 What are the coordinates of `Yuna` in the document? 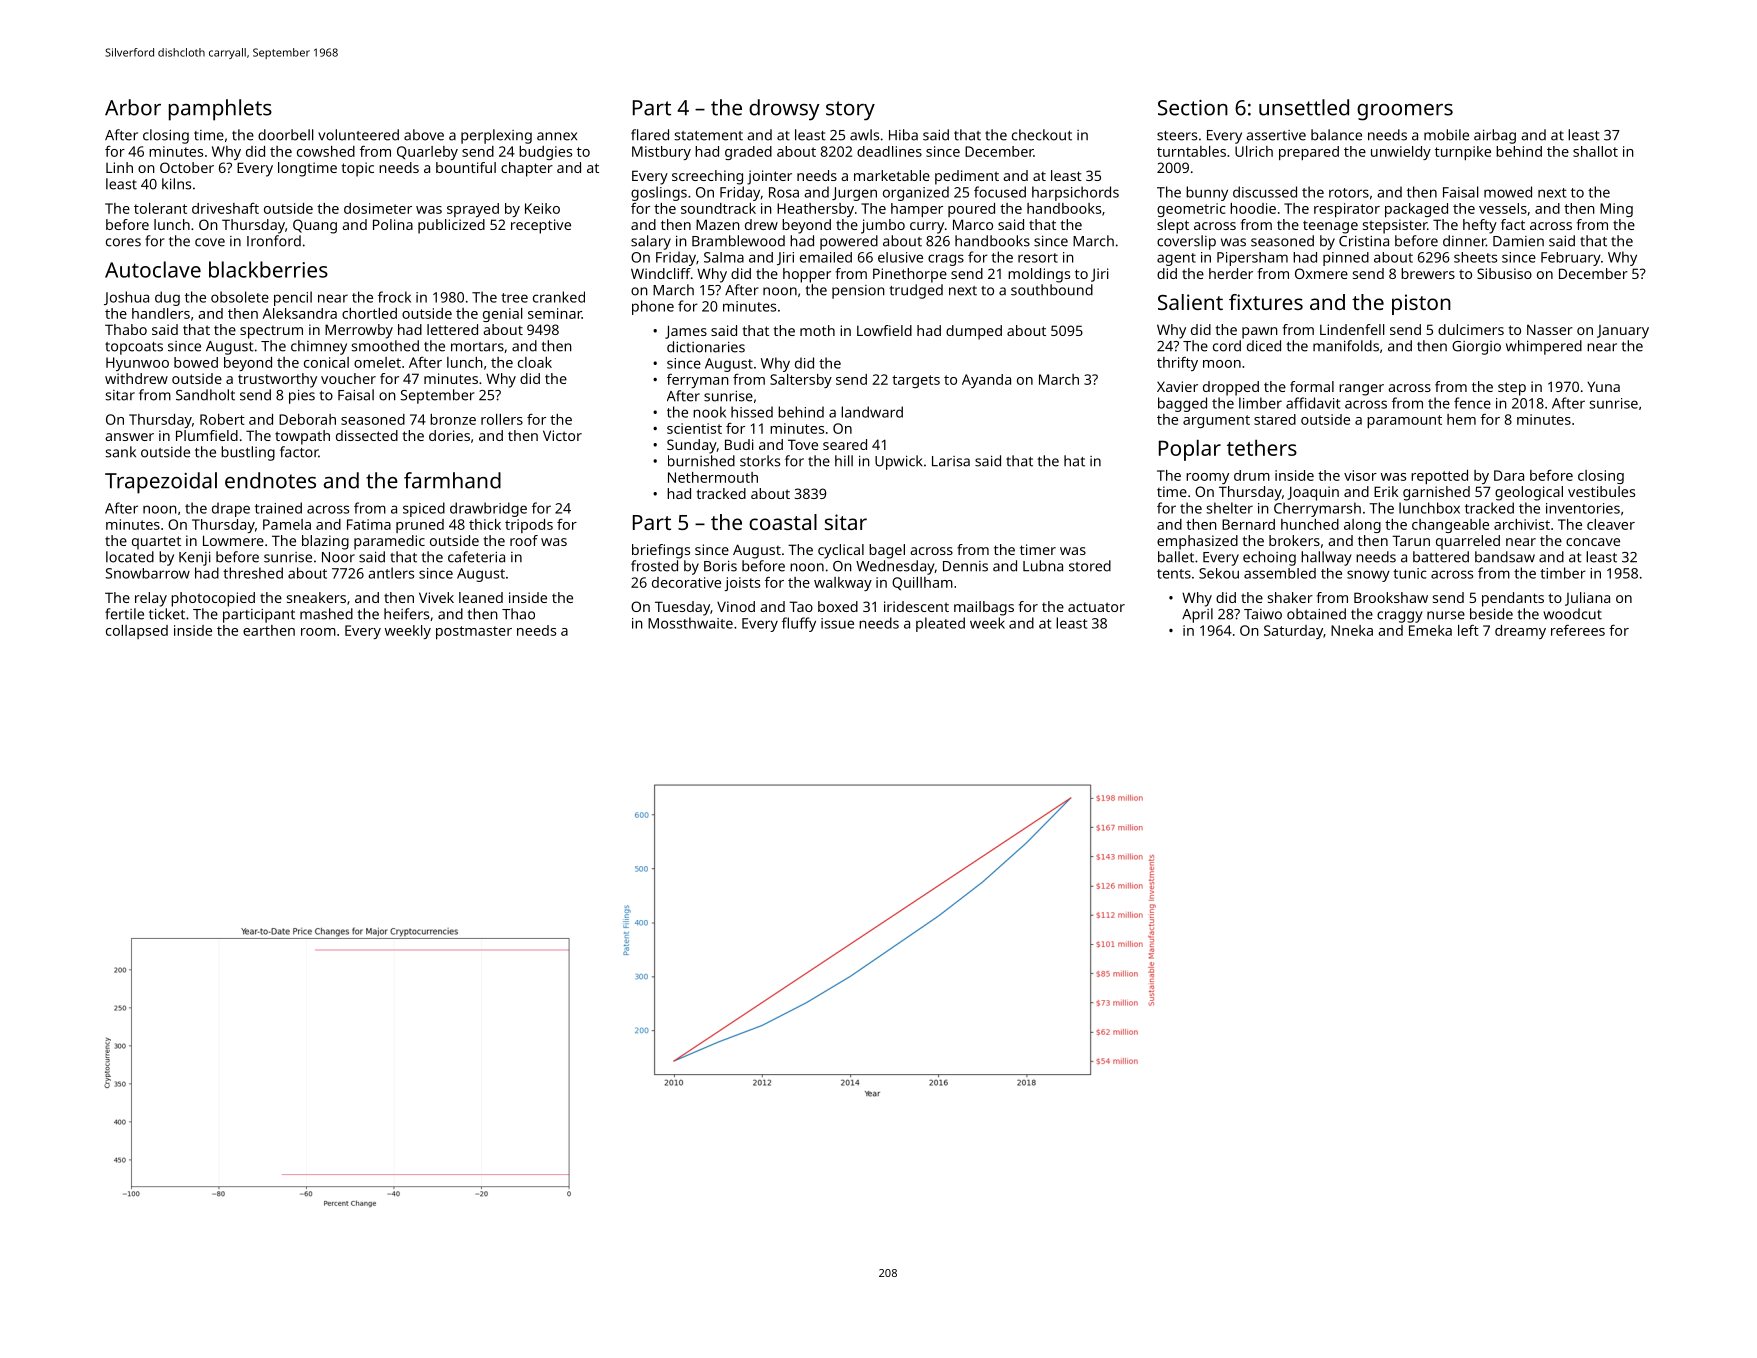 It's located at (1603, 386).
